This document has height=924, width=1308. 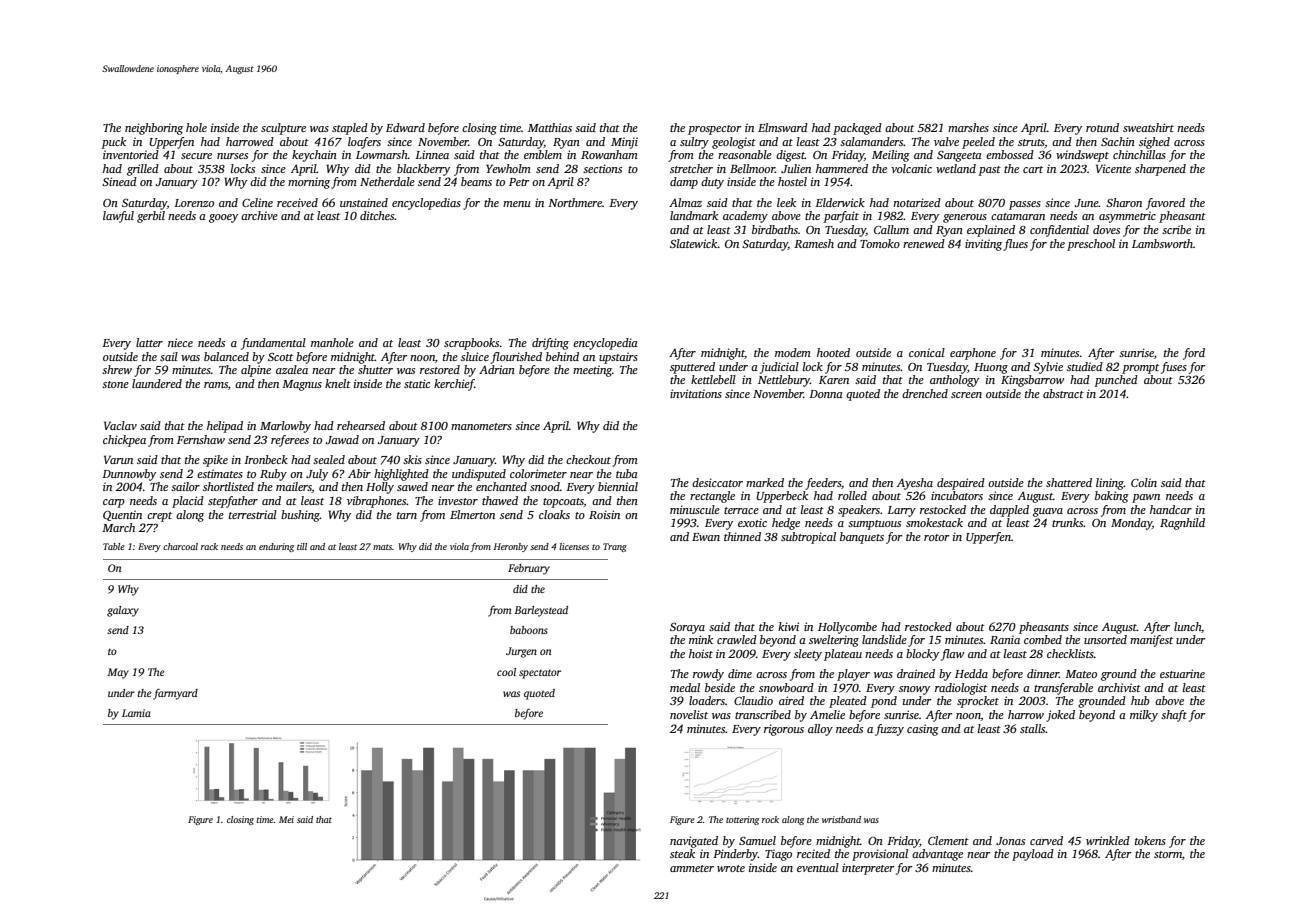 What do you see at coordinates (118, 459) in the document?
I see `Varun` at bounding box center [118, 459].
